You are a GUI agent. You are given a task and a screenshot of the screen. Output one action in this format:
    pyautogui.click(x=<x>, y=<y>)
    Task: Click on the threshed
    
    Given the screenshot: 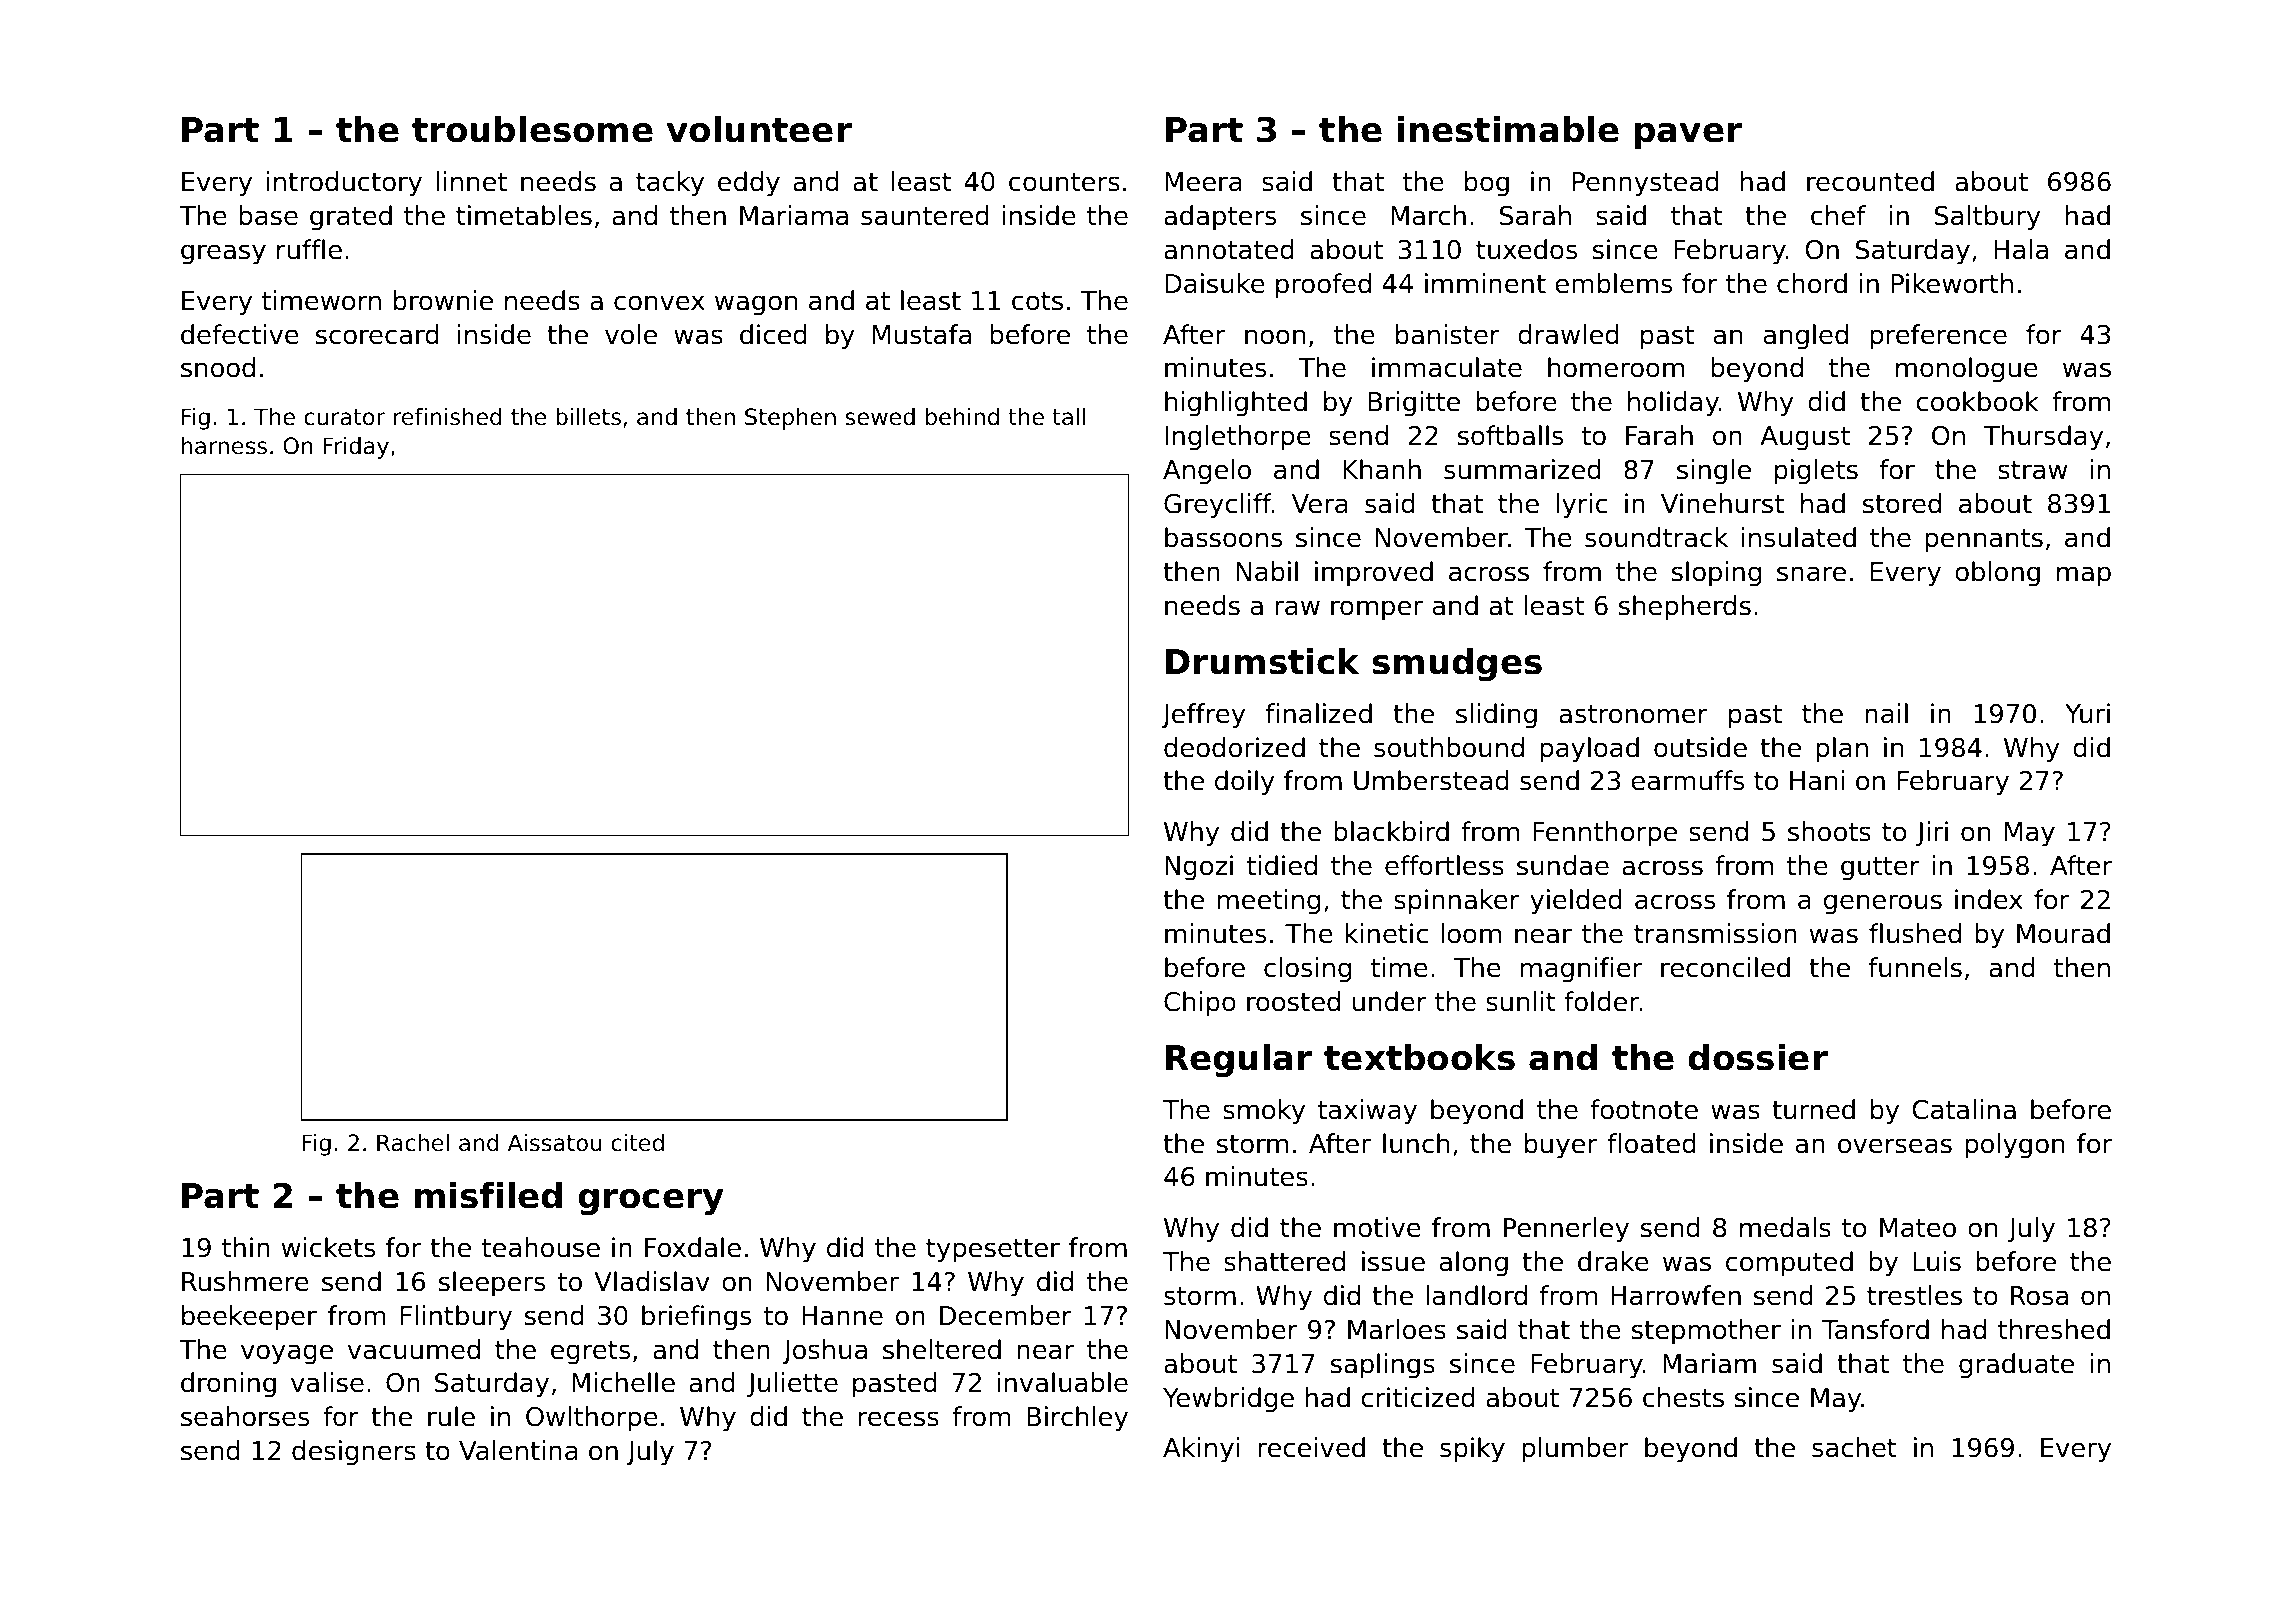 What is the action you would take?
    pyautogui.click(x=2054, y=1329)
